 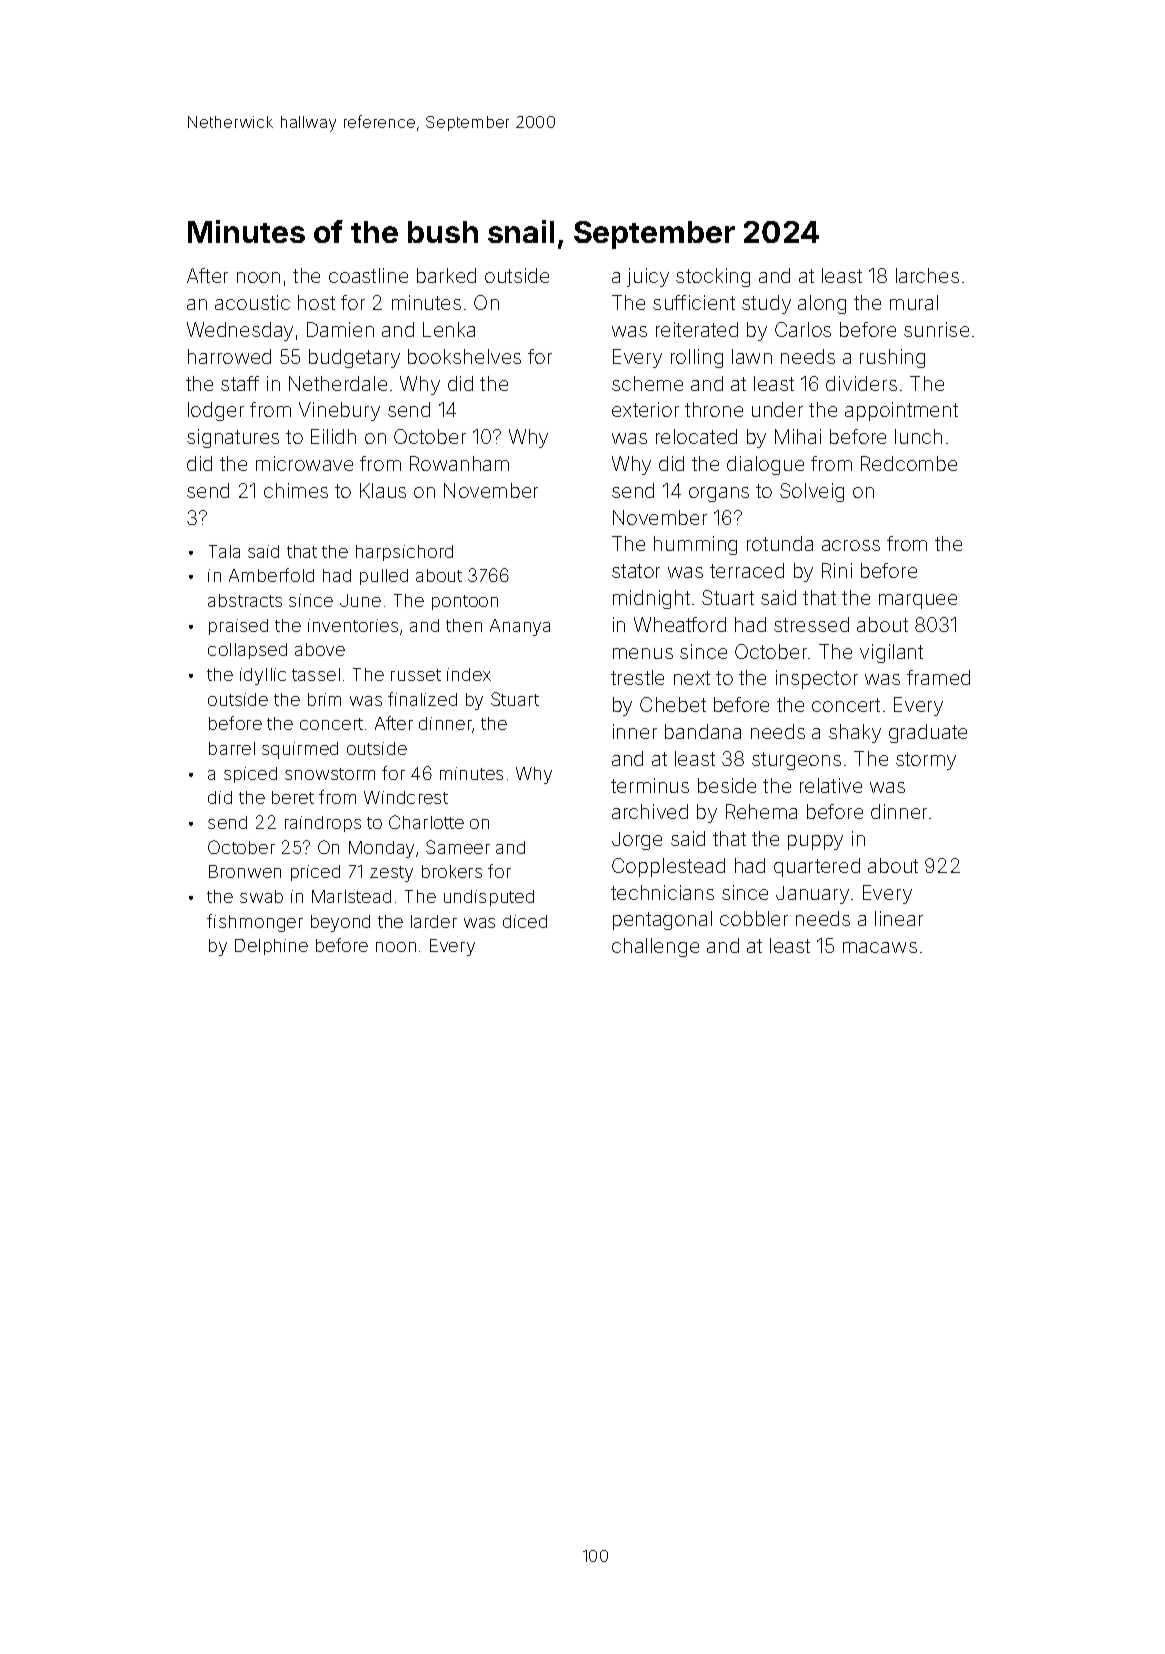 What do you see at coordinates (927, 275) in the screenshot?
I see `larches` at bounding box center [927, 275].
